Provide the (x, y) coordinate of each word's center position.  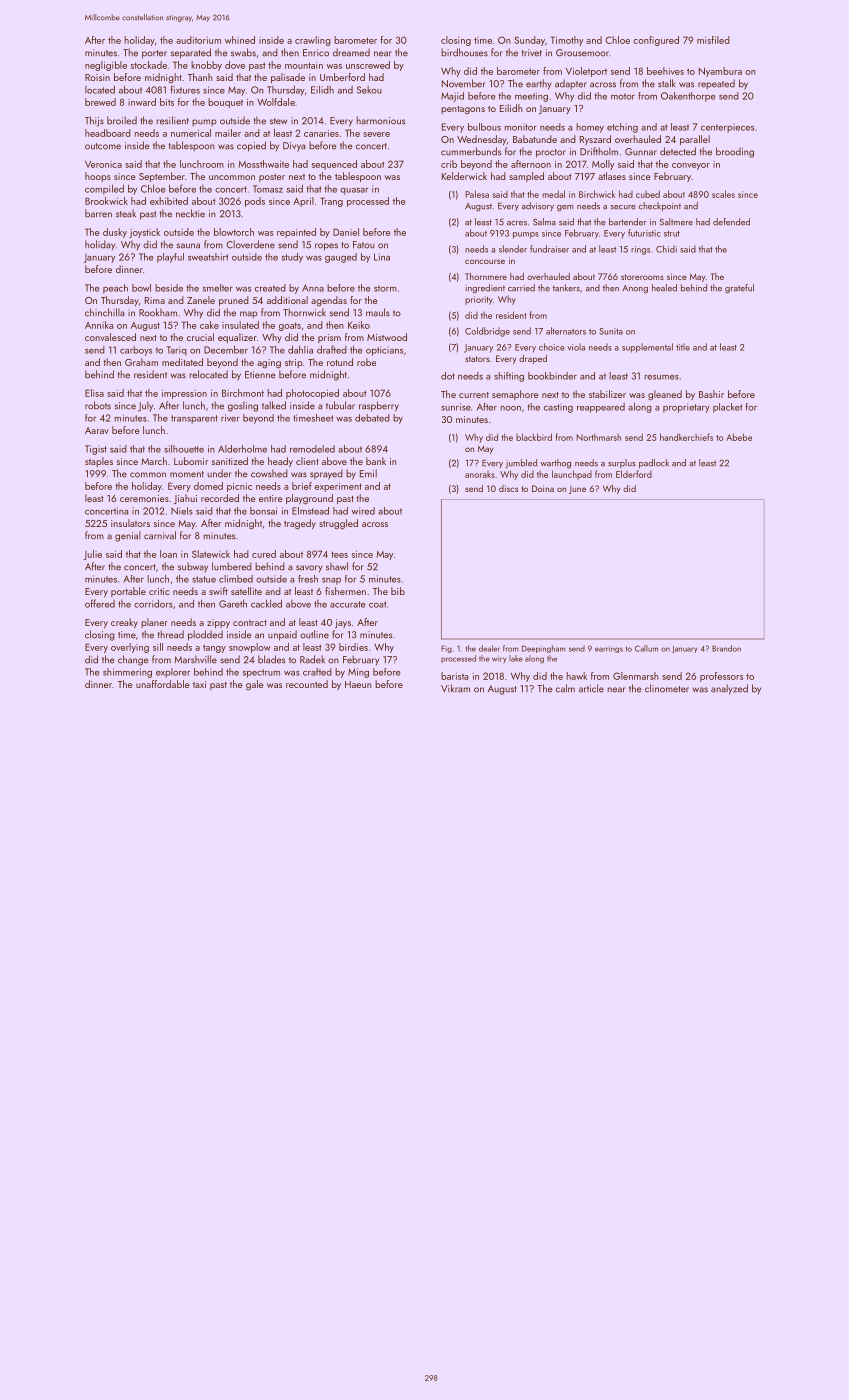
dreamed (351, 52)
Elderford (634, 474)
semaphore (515, 395)
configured (656, 41)
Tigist (96, 450)
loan (168, 554)
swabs (243, 52)
